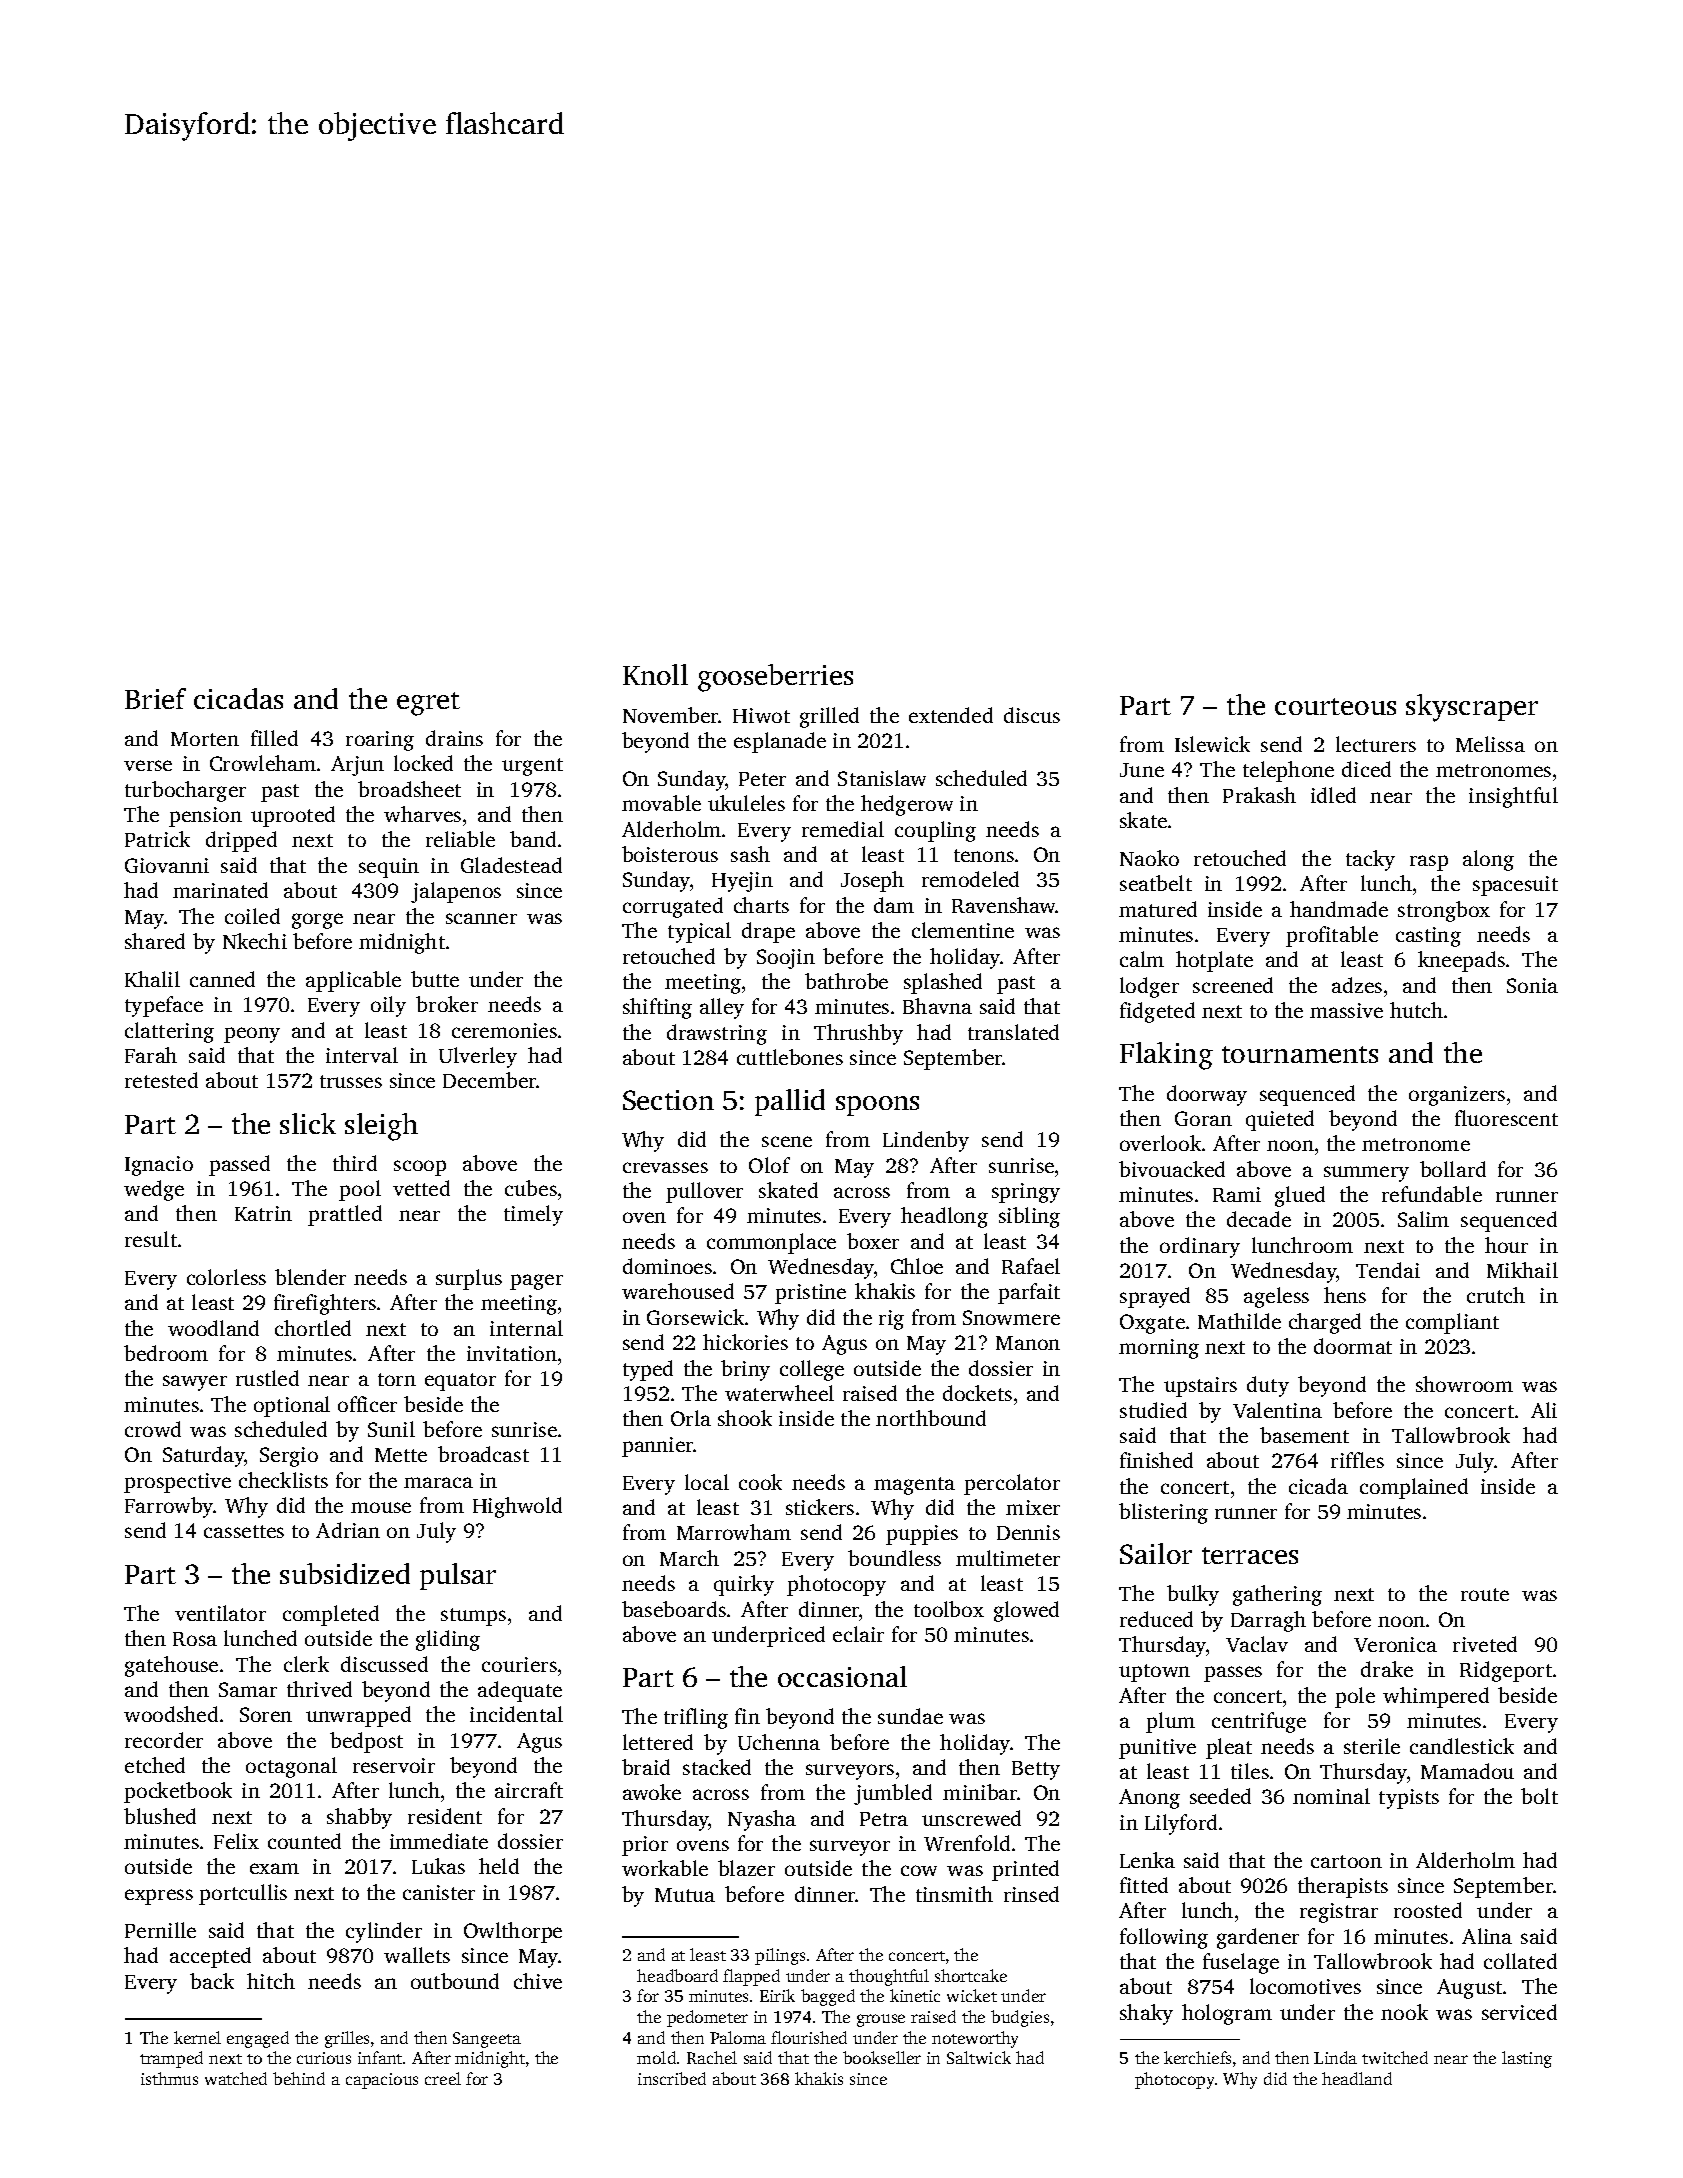  Describe the element at coordinates (220, 1613) in the screenshot. I see `ventilator` at that location.
